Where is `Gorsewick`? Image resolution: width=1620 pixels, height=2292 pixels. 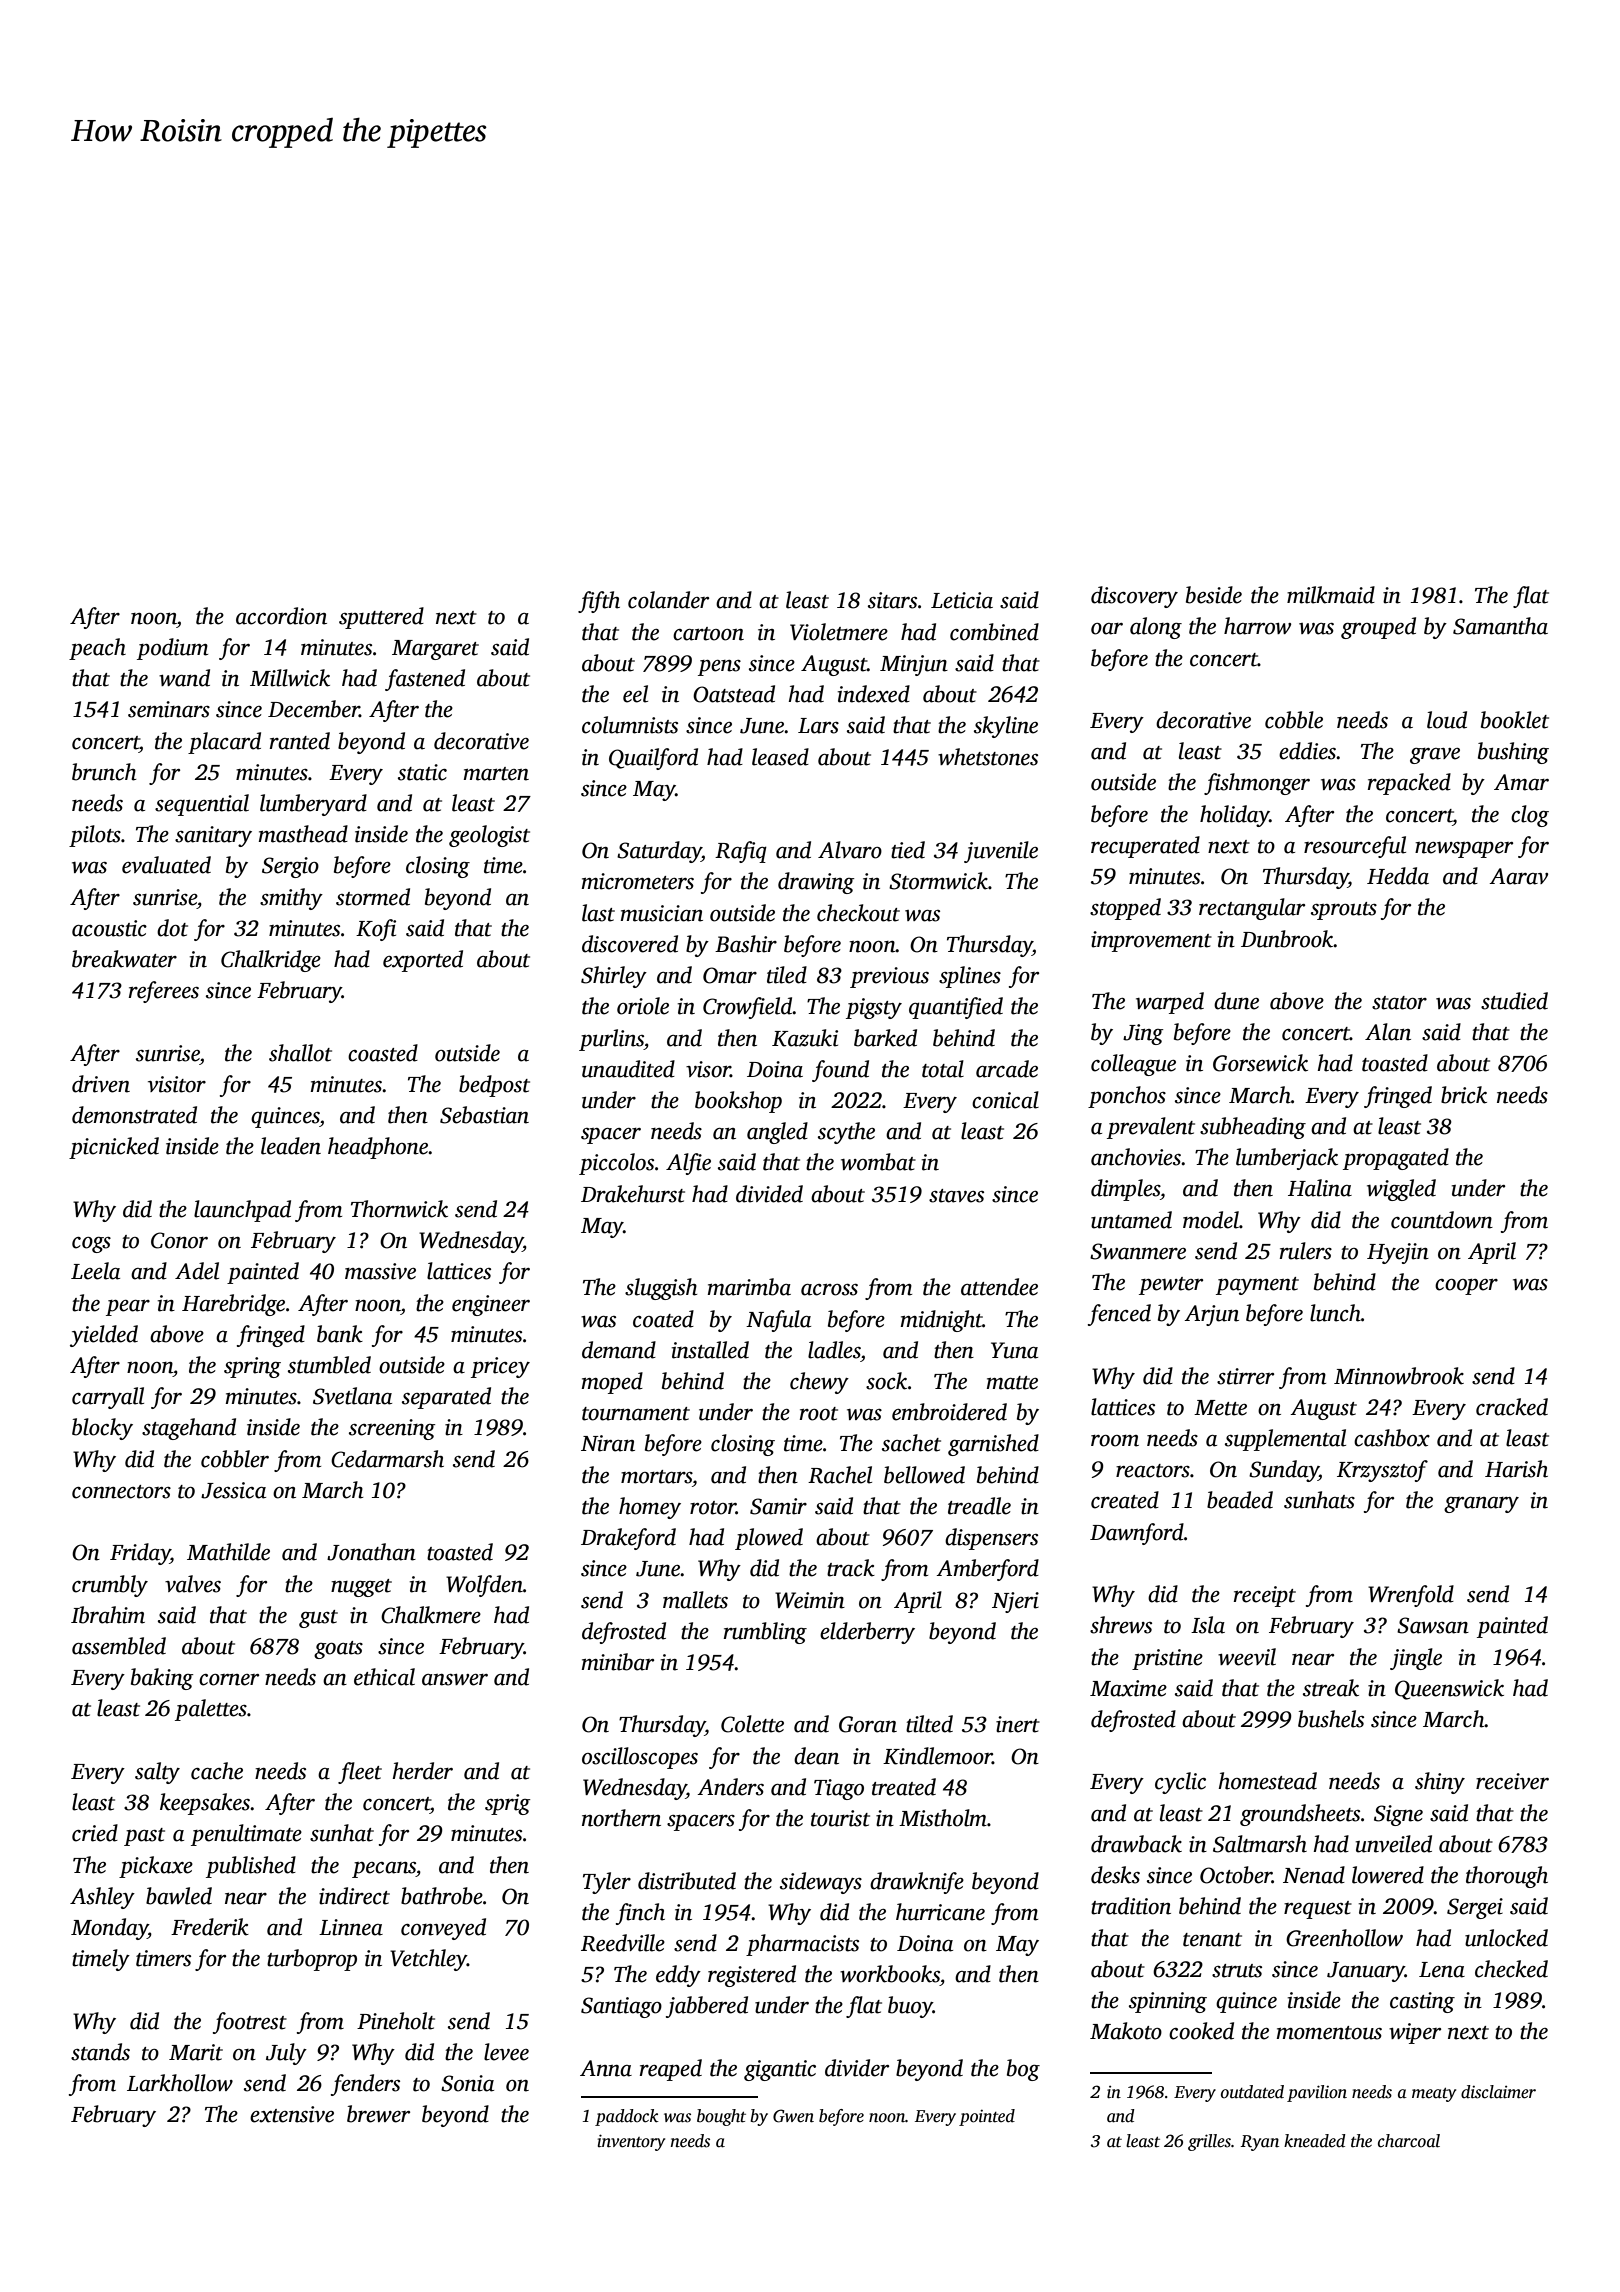 Gorsewick is located at coordinates (1260, 1063).
